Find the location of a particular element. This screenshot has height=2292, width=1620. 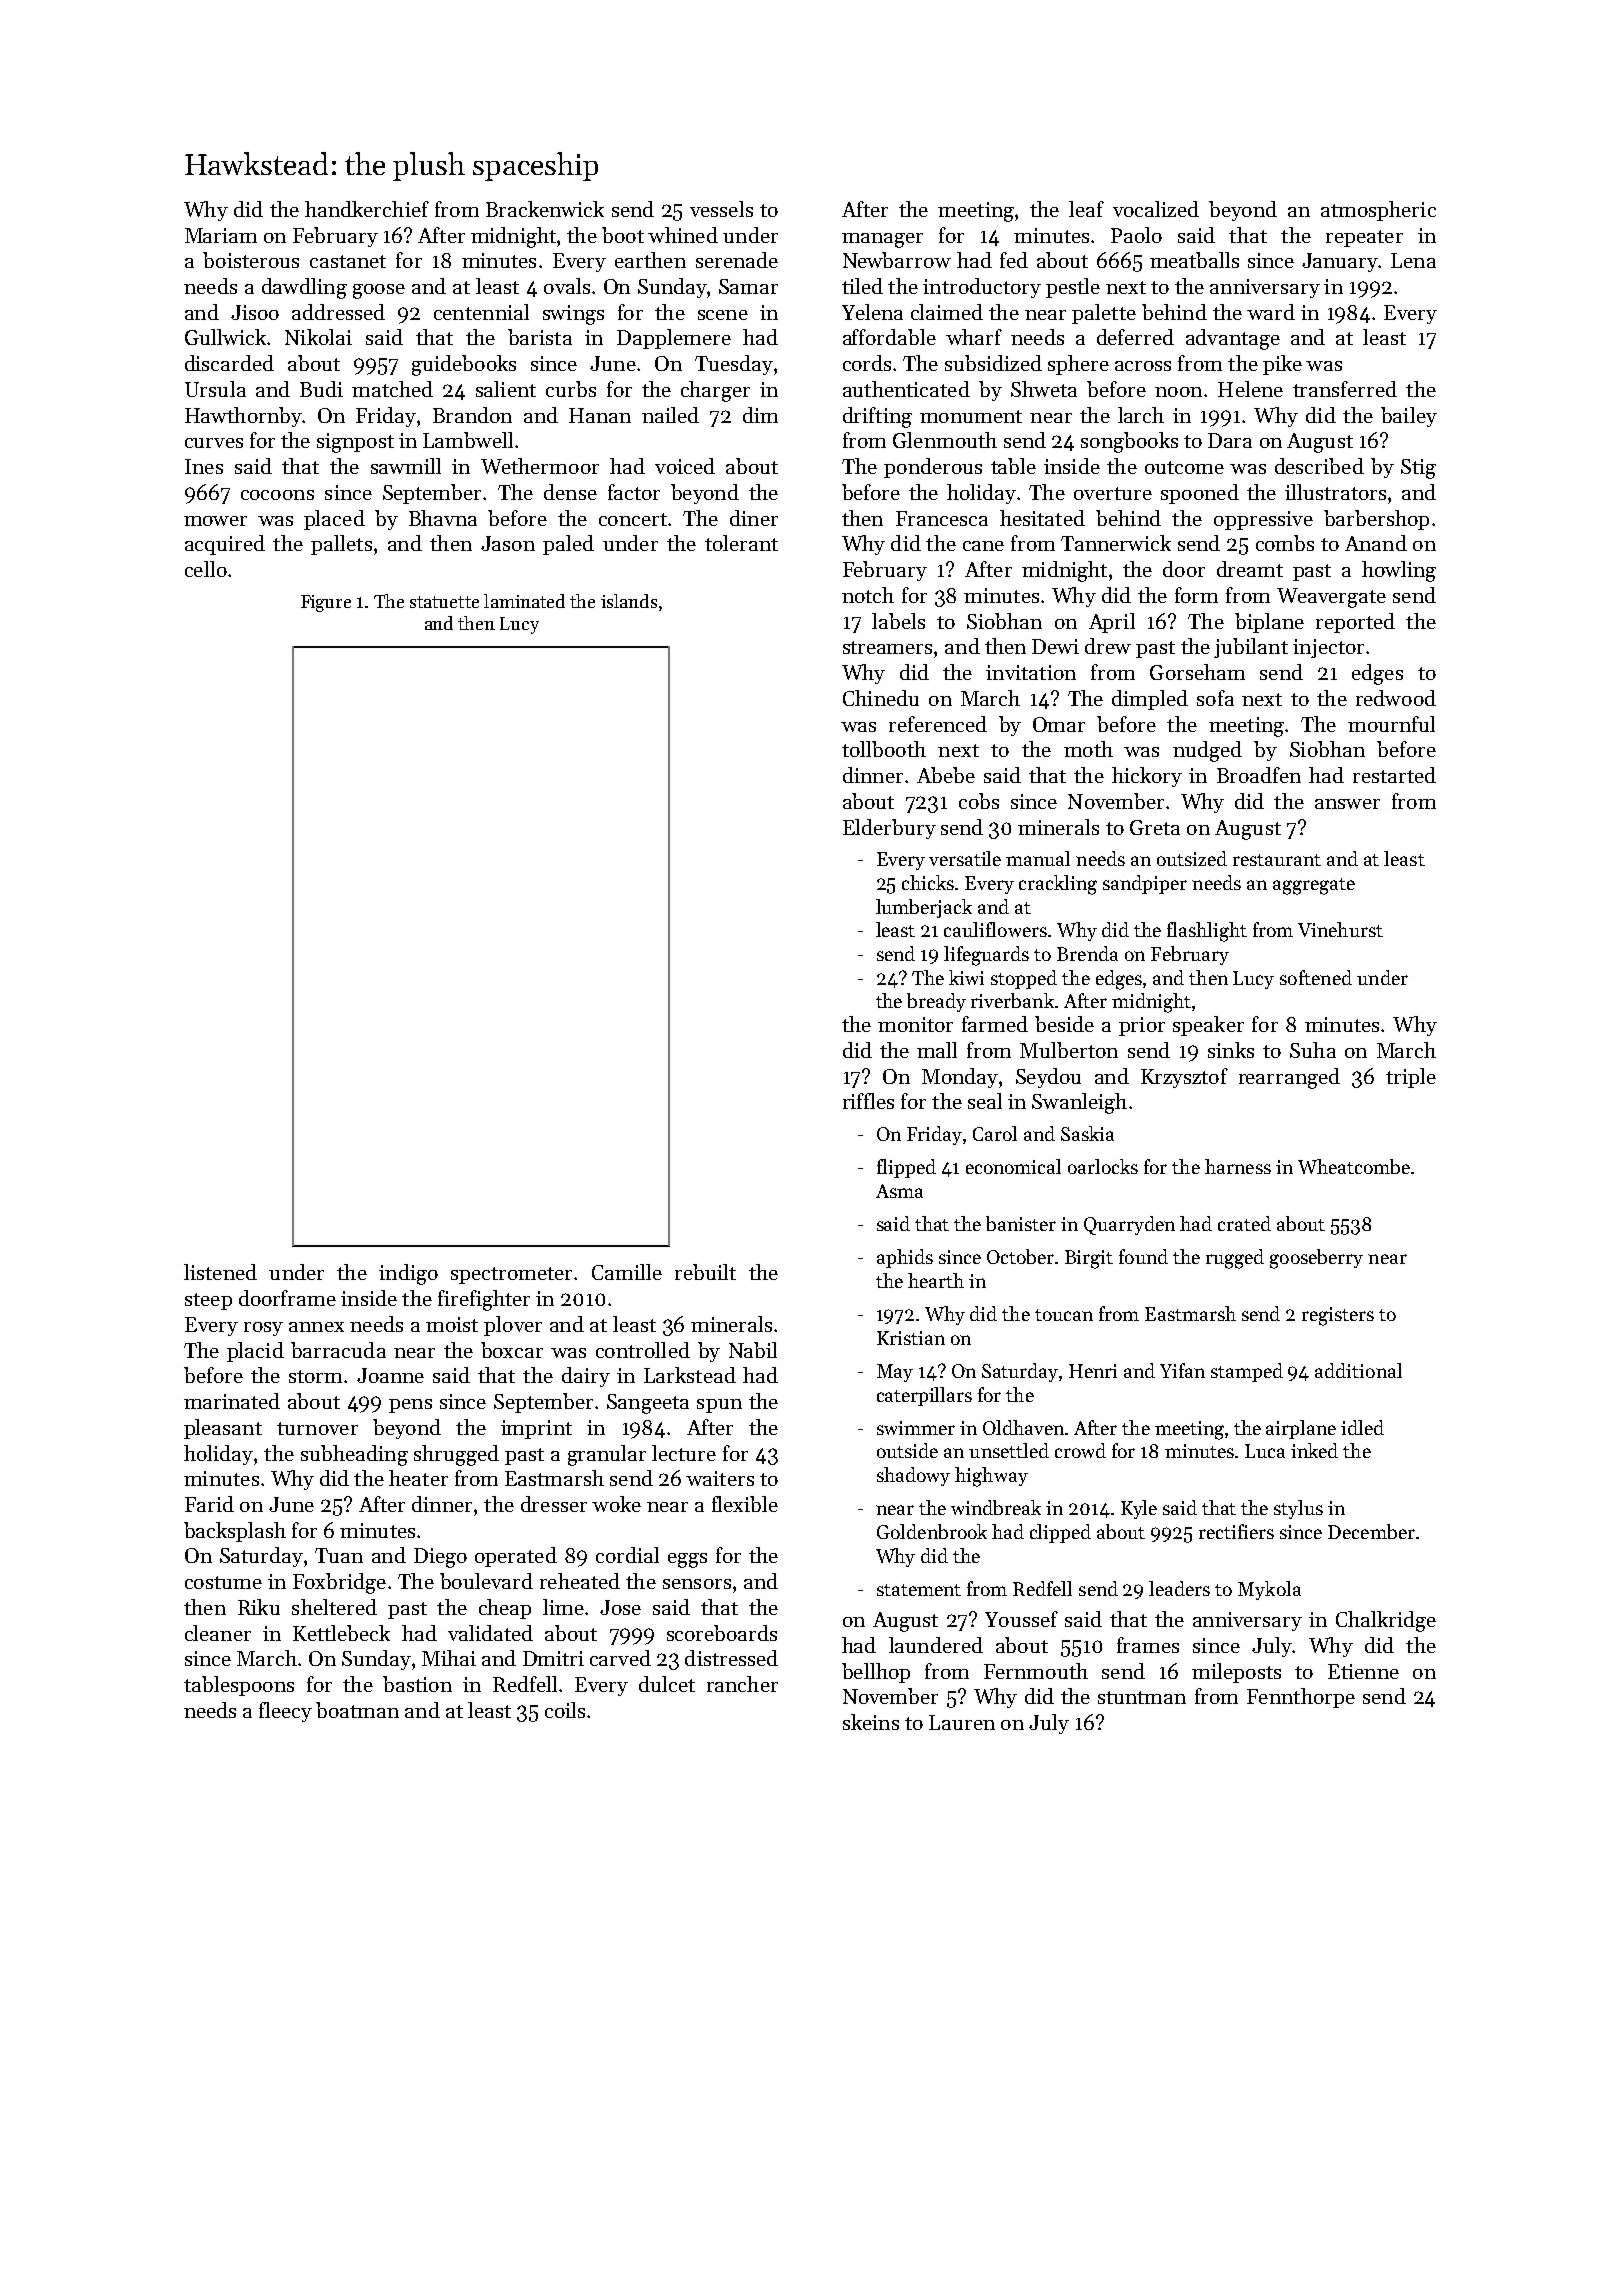

statuette is located at coordinates (444, 602).
